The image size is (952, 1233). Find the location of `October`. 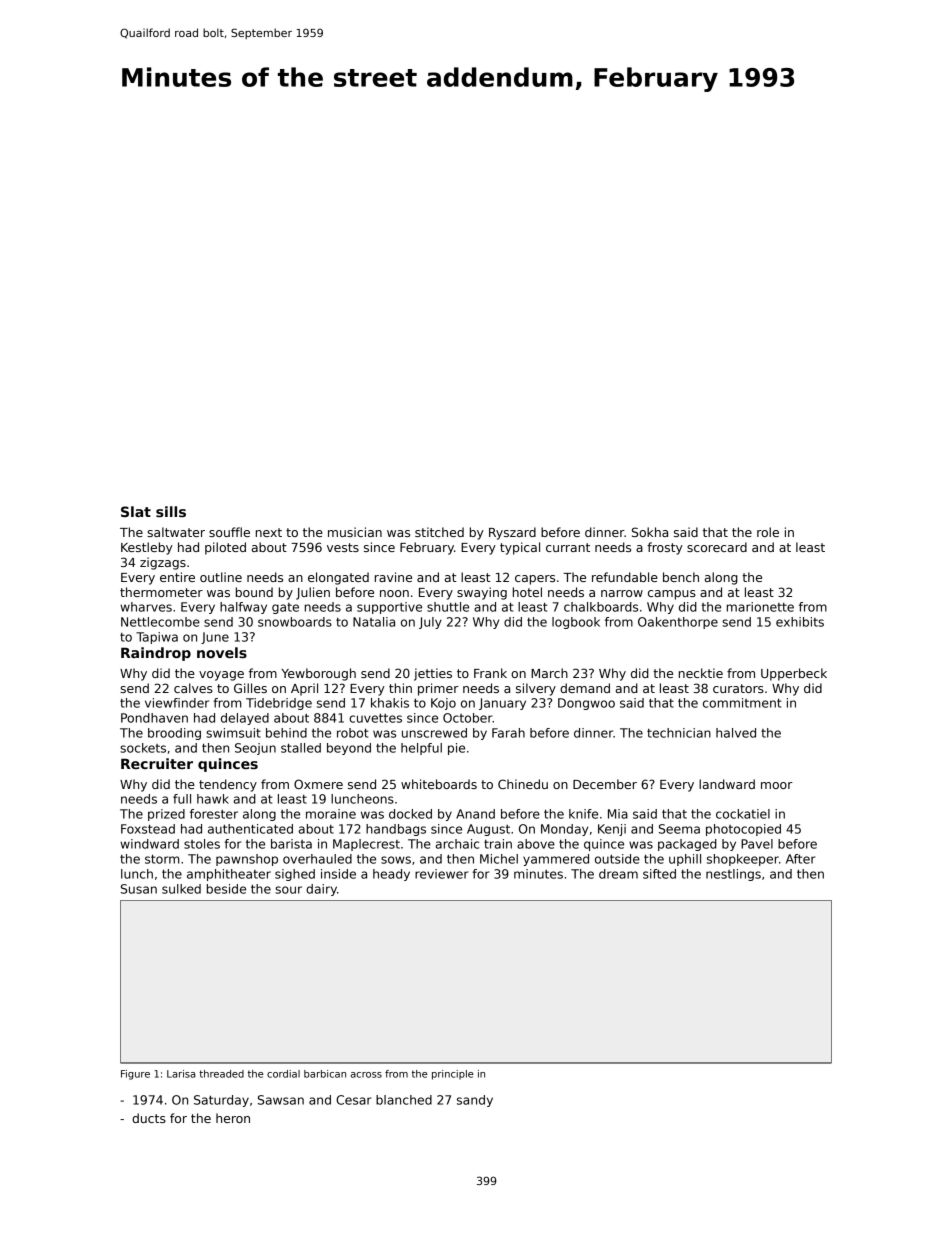

October is located at coordinates (468, 718).
